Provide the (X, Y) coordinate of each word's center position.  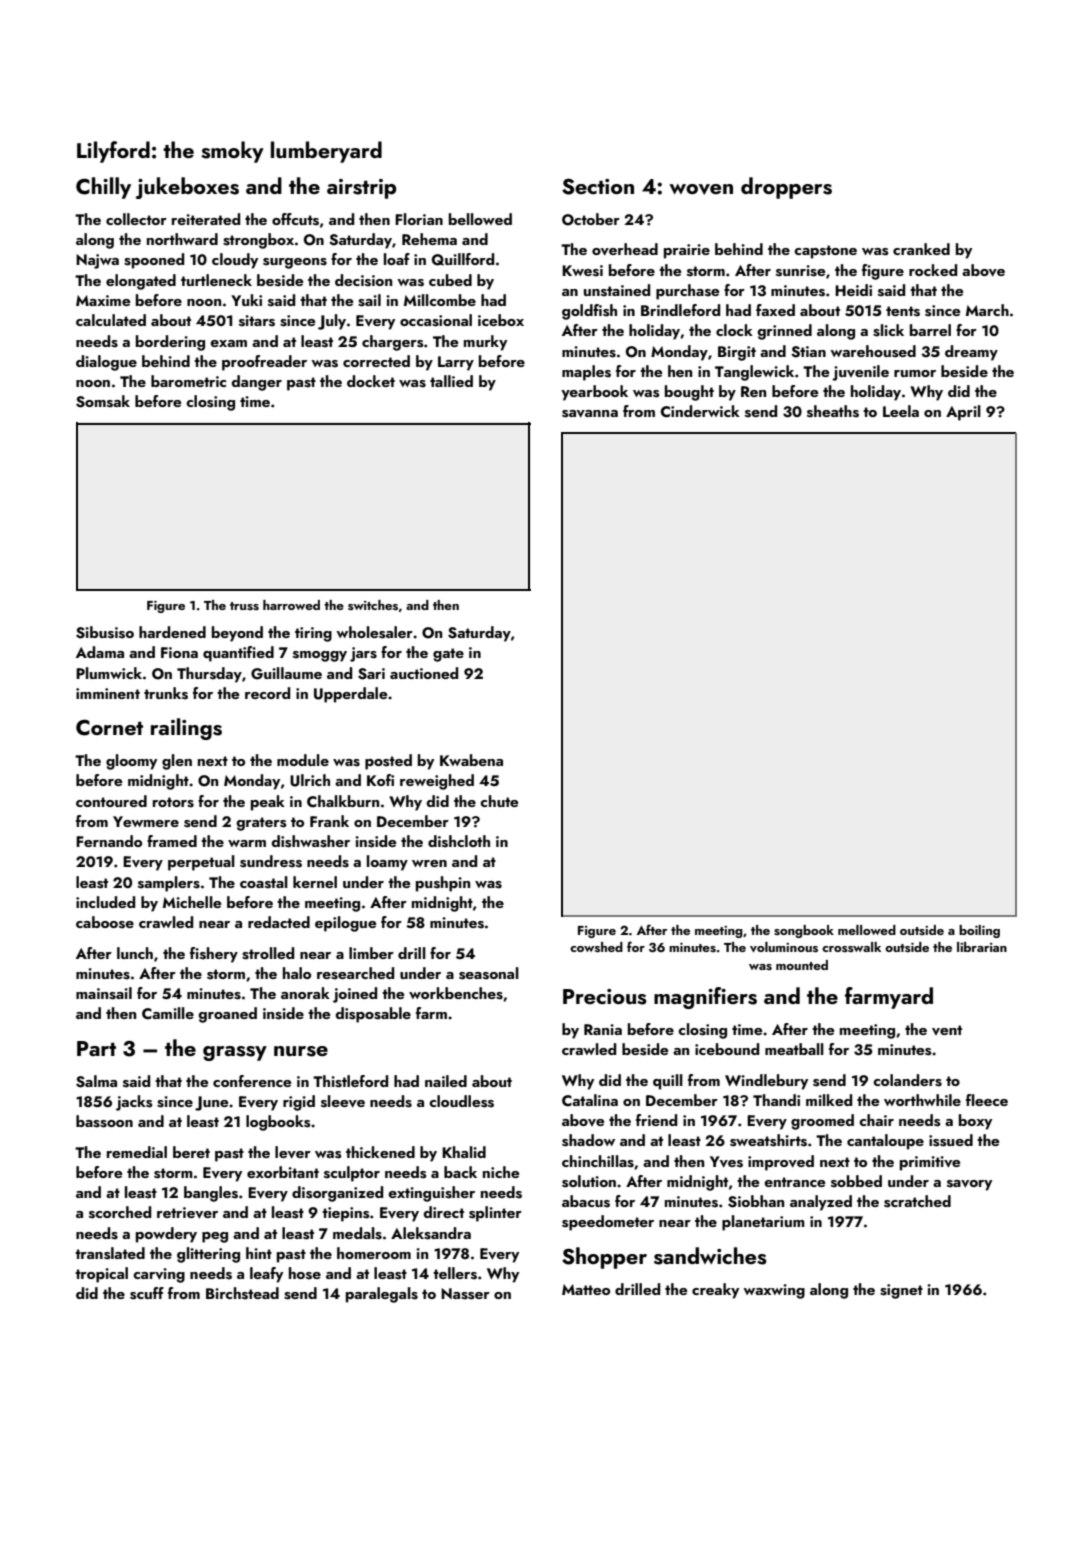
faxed (775, 310)
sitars (257, 321)
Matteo (586, 1289)
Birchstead (242, 1293)
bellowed (480, 219)
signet (901, 1291)
